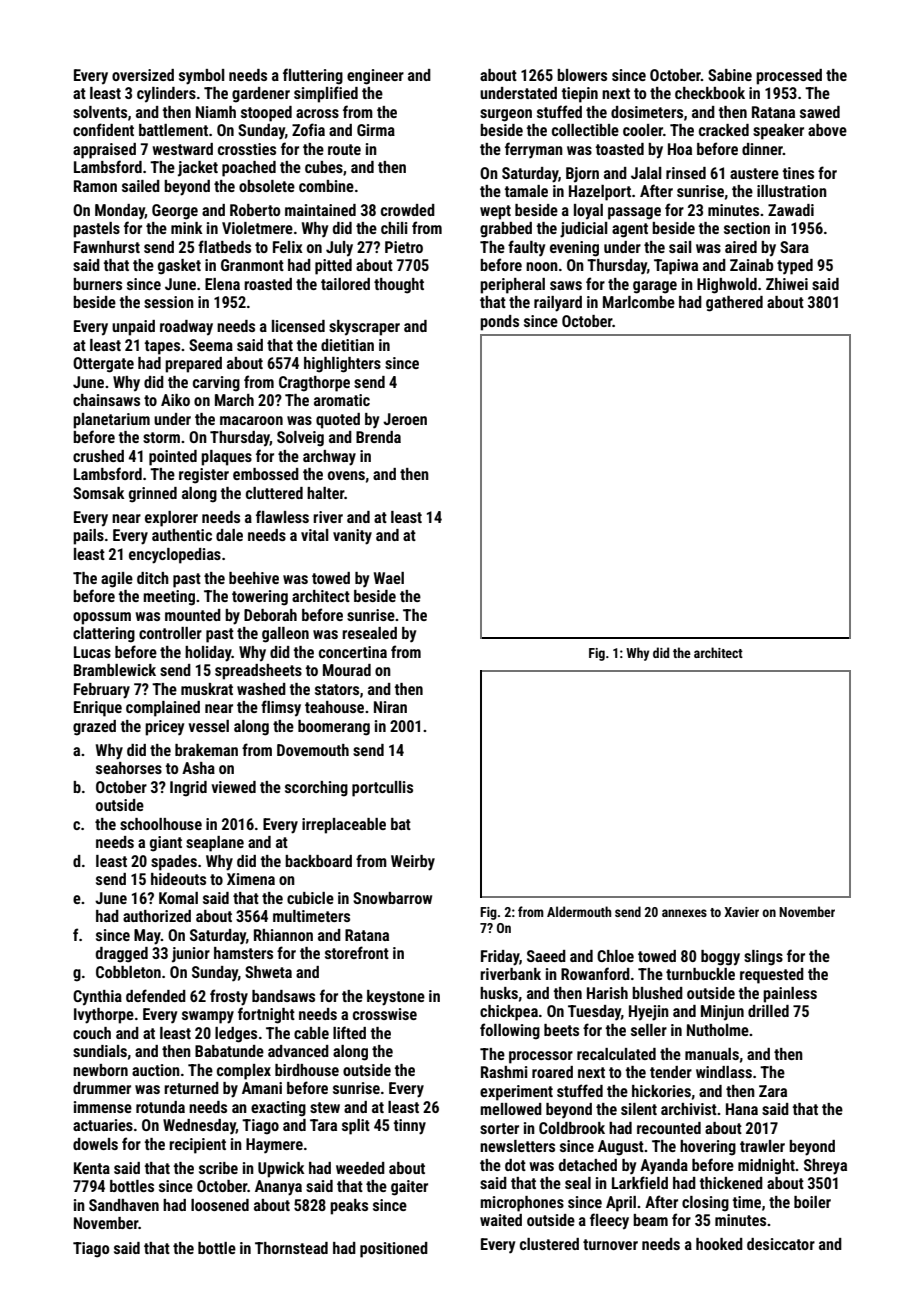 The image size is (924, 1314). What do you see at coordinates (579, 911) in the document?
I see `Aldermouth` at bounding box center [579, 911].
